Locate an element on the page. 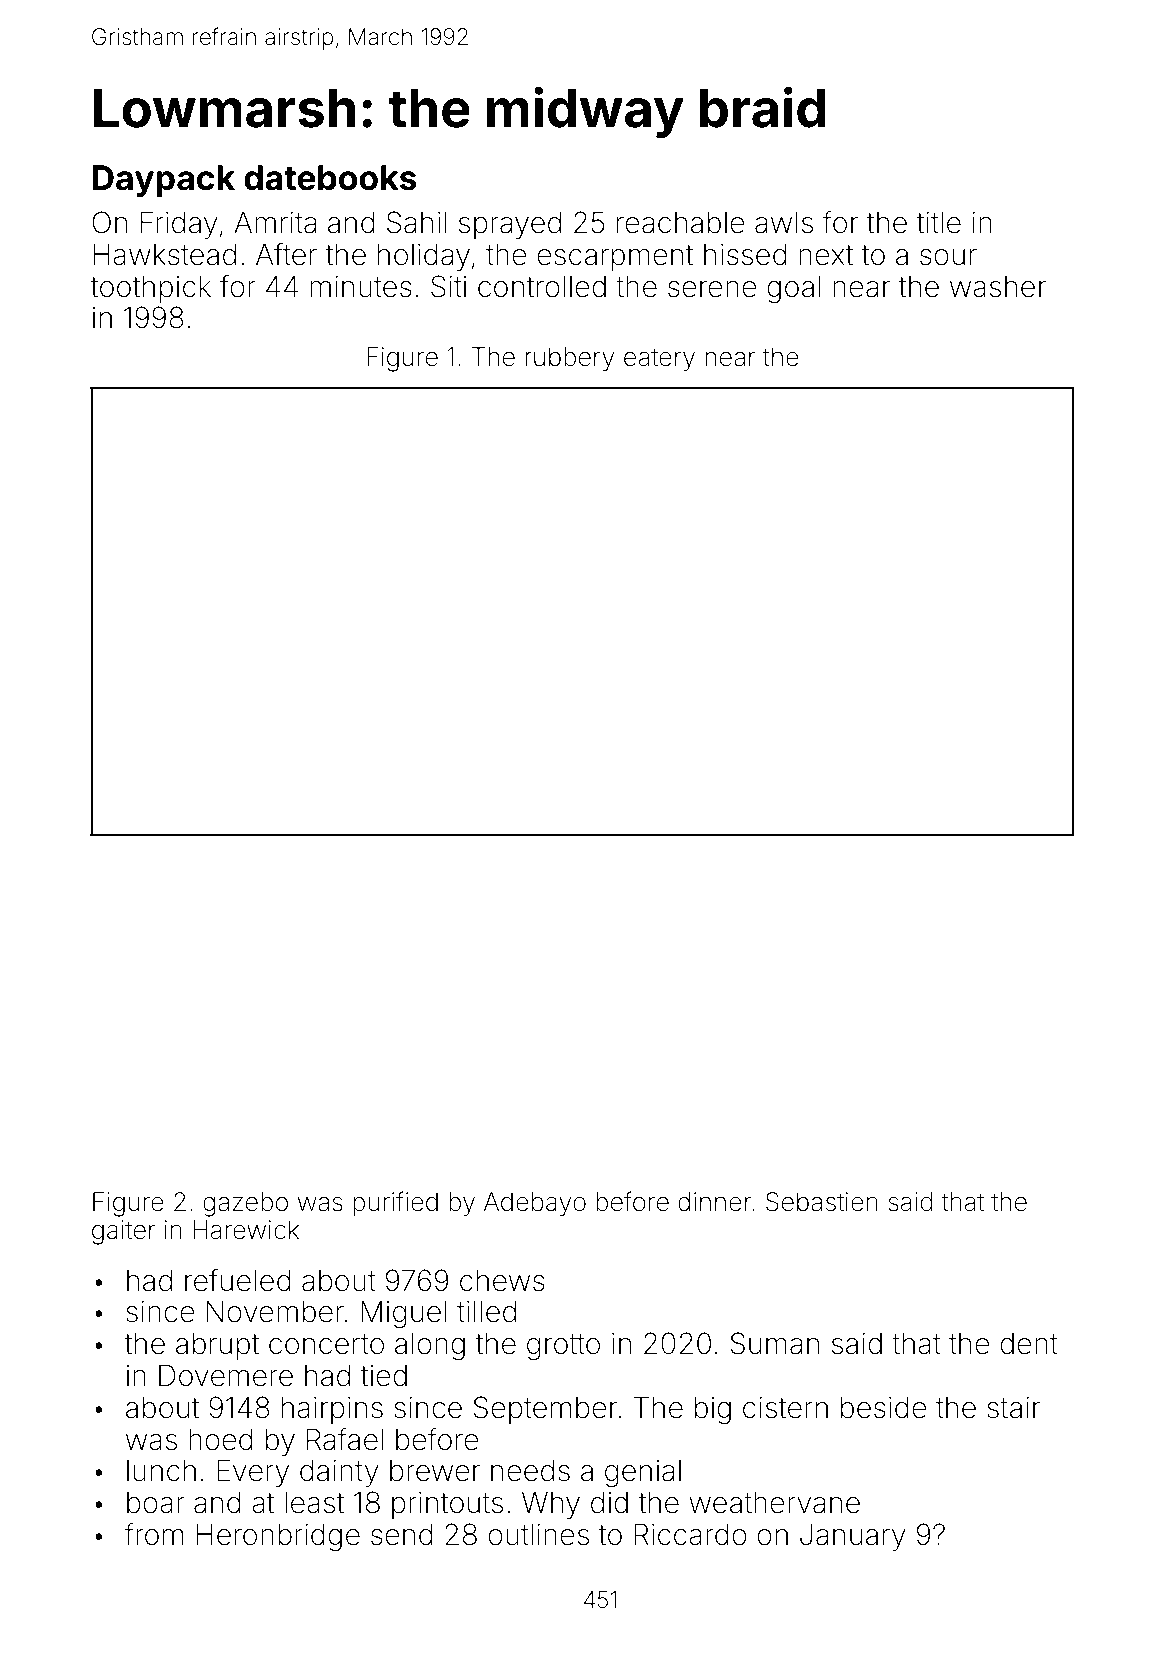 This page has height=1654, width=1165. toothpick is located at coordinates (151, 289).
